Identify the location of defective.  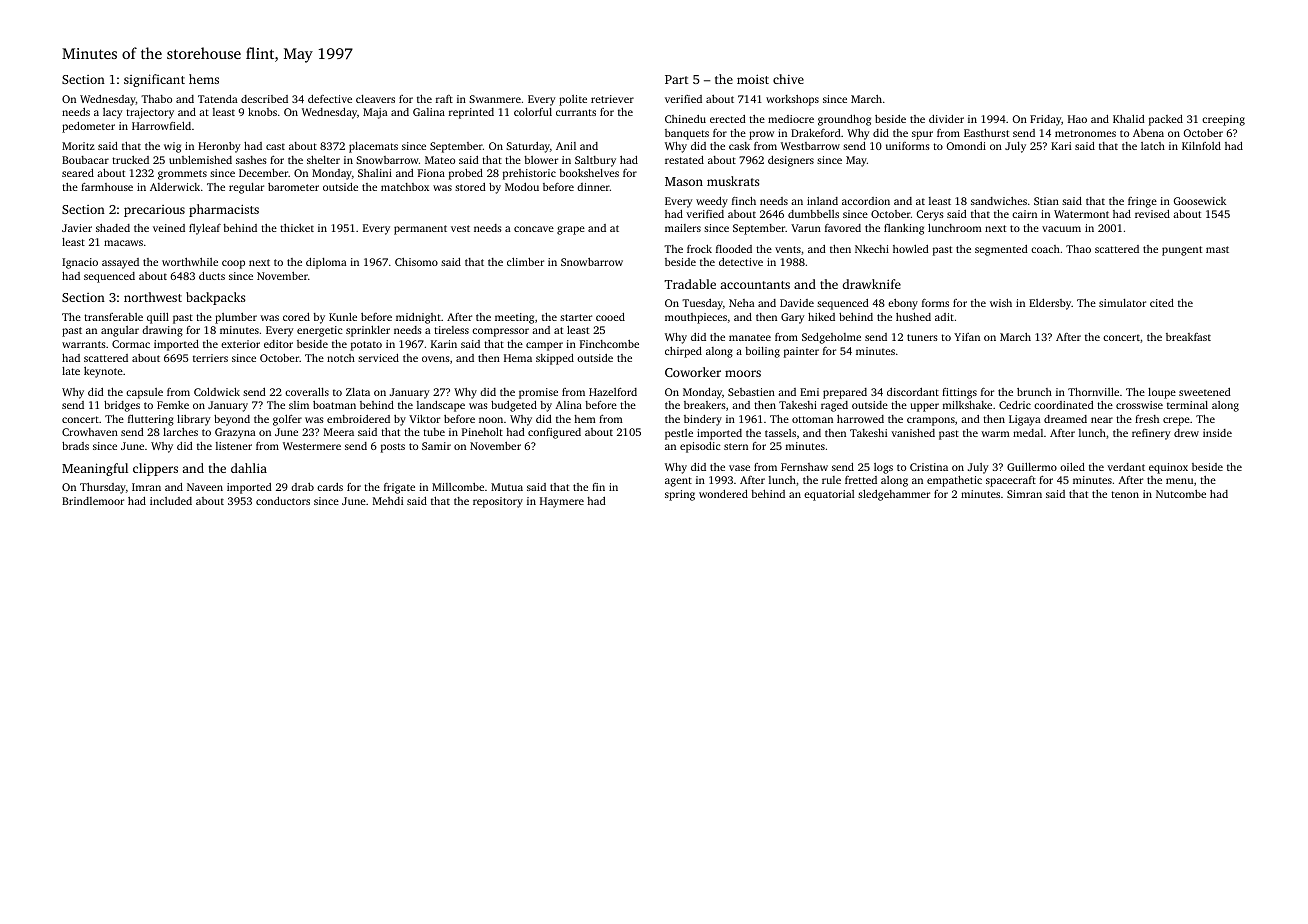
(330, 99).
